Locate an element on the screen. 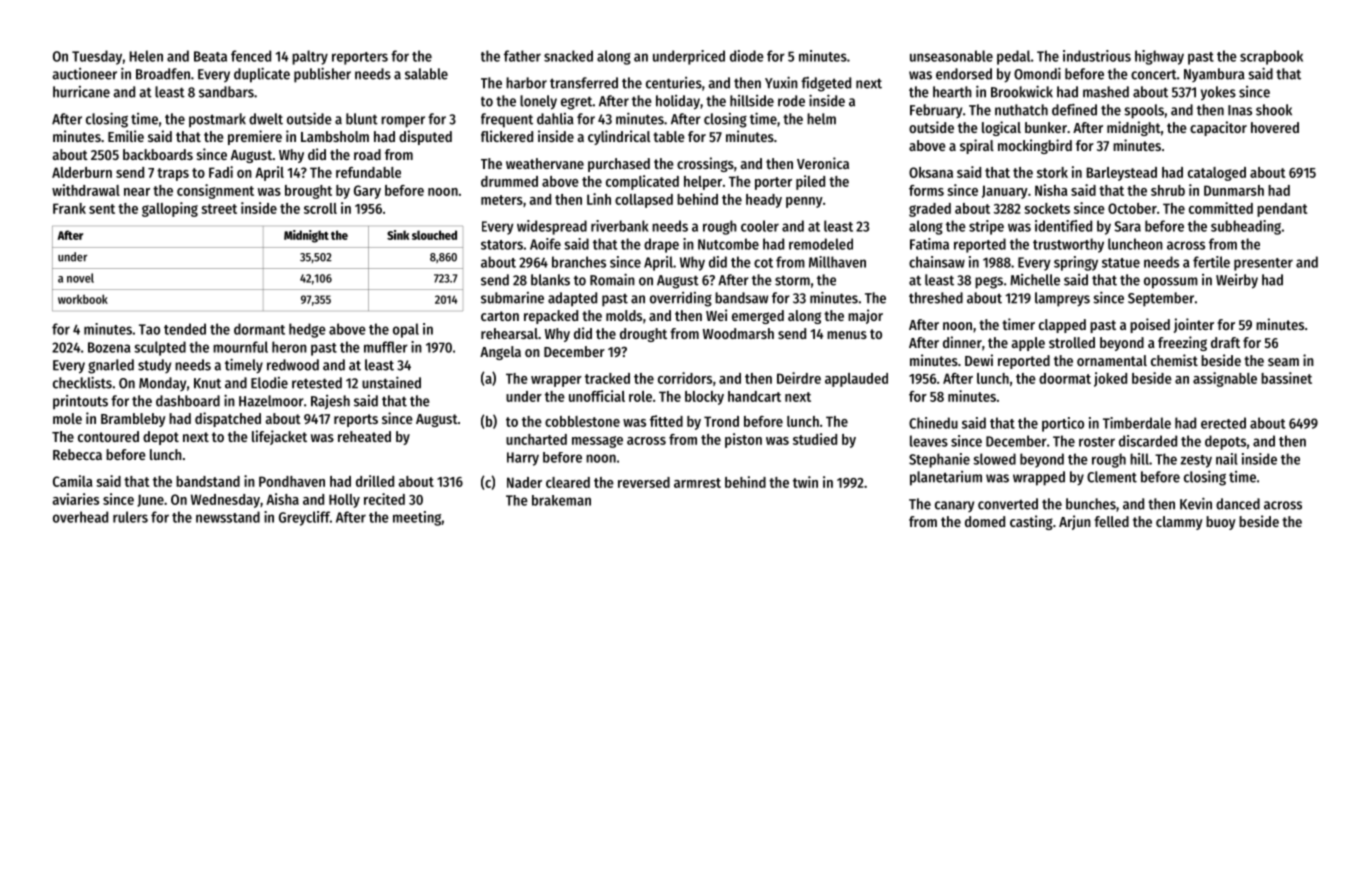 The image size is (1372, 887). scroll is located at coordinates (320, 208).
